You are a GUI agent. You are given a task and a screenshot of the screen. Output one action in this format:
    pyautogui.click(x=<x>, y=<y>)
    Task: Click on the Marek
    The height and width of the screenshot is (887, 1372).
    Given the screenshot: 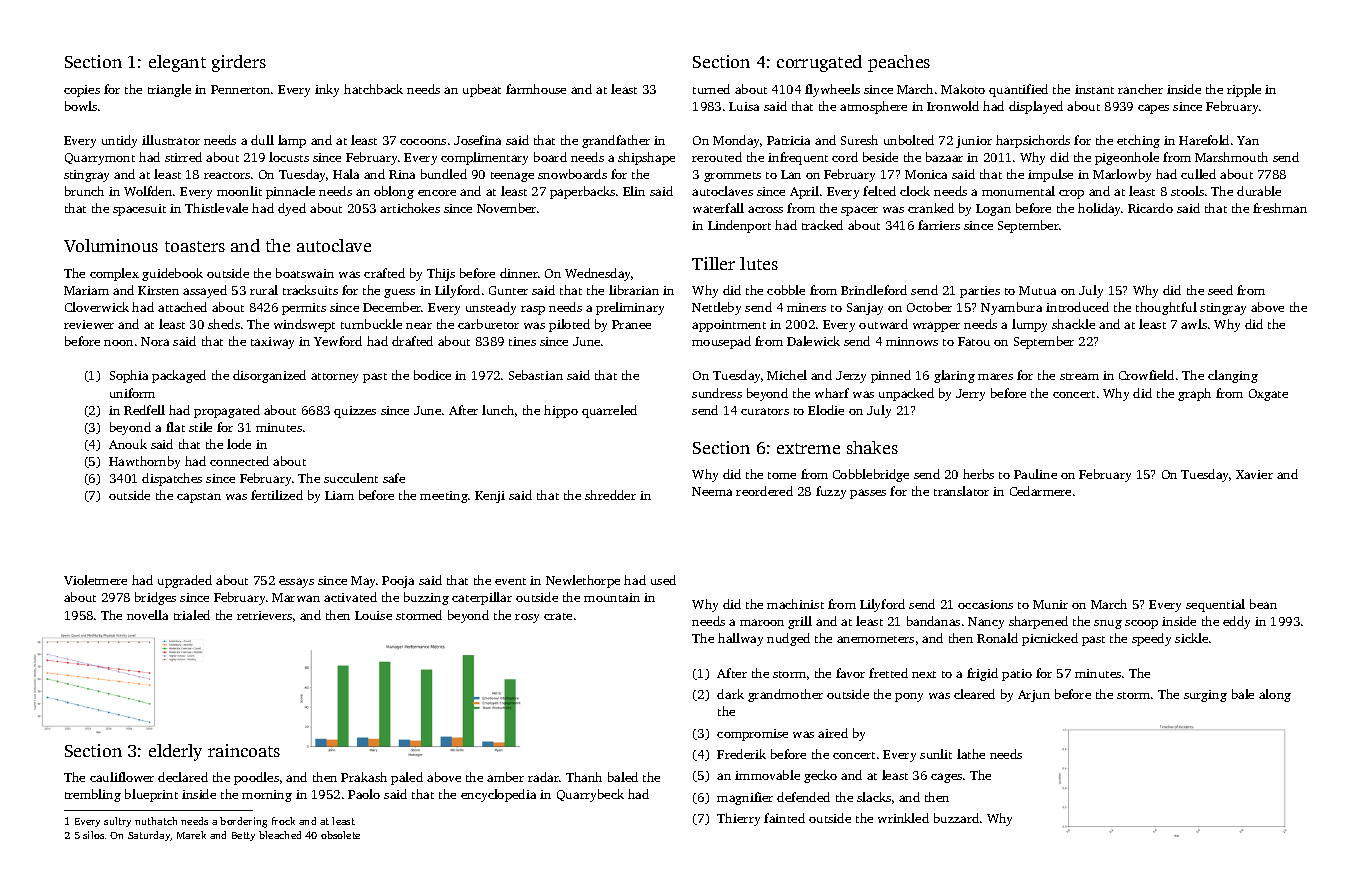 What is the action you would take?
    pyautogui.click(x=191, y=835)
